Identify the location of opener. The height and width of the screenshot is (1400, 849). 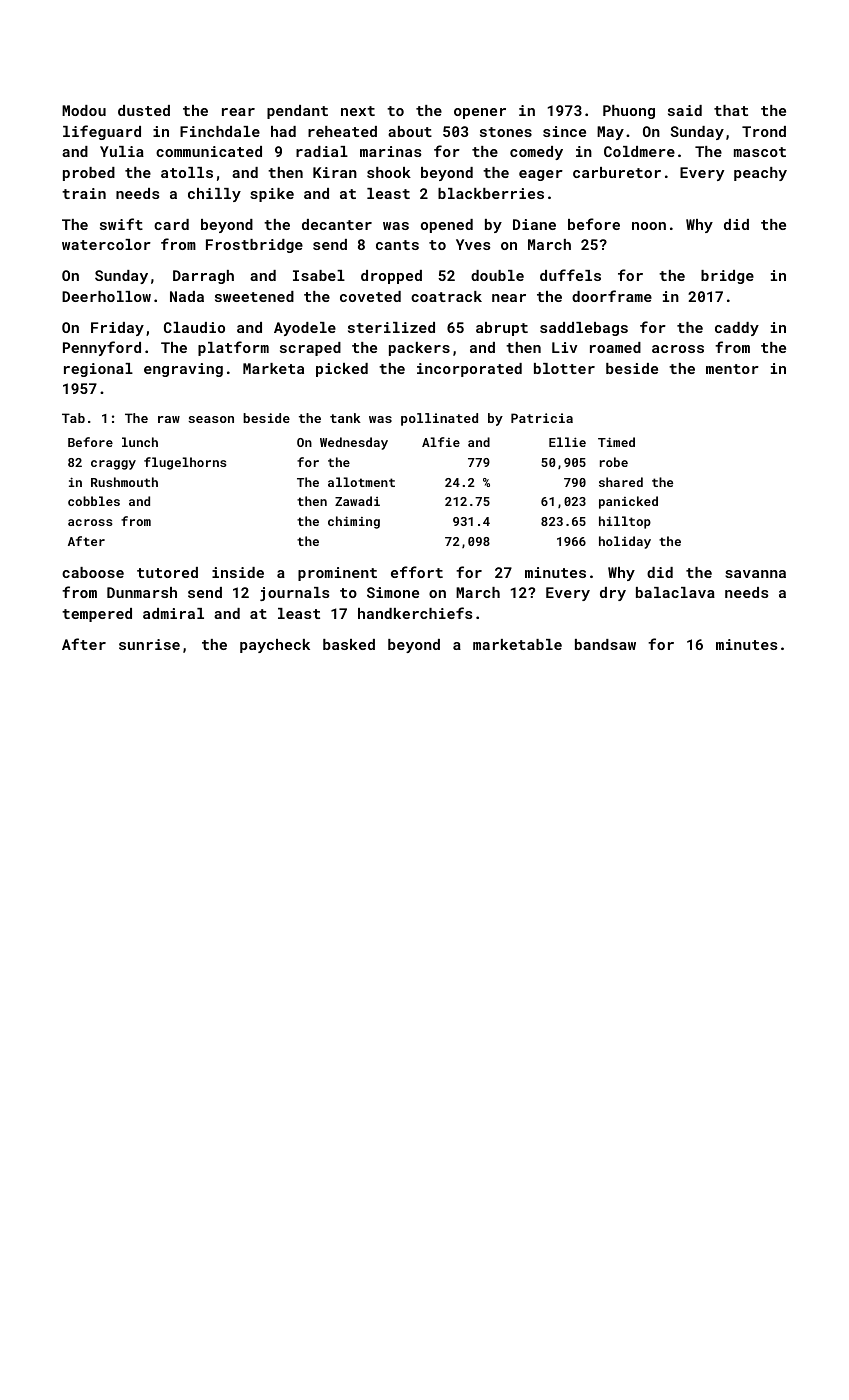
(480, 113).
